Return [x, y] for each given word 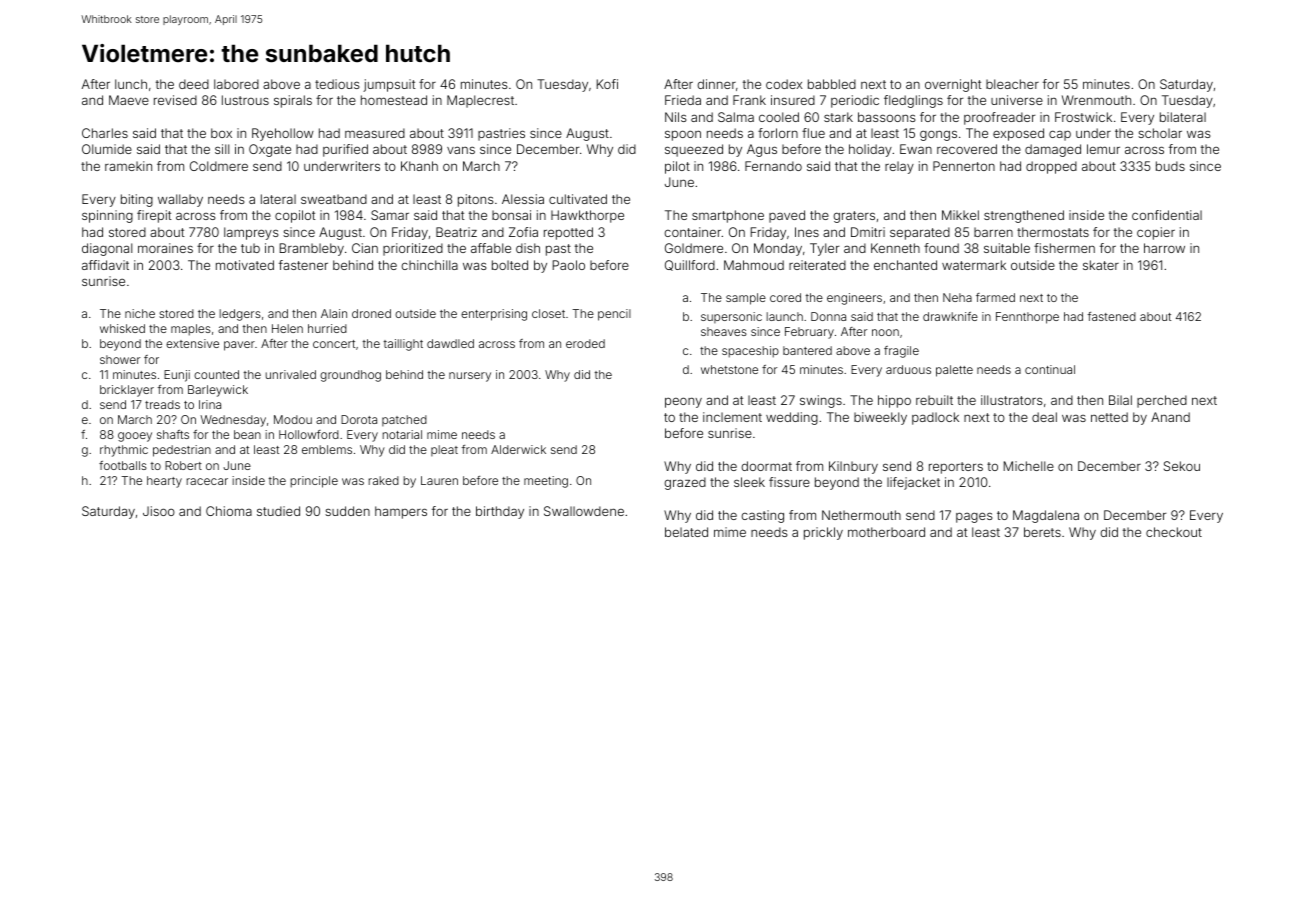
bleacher [1012, 84]
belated [686, 532]
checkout [1174, 532]
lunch [131, 84]
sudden [347, 511]
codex [784, 84]
